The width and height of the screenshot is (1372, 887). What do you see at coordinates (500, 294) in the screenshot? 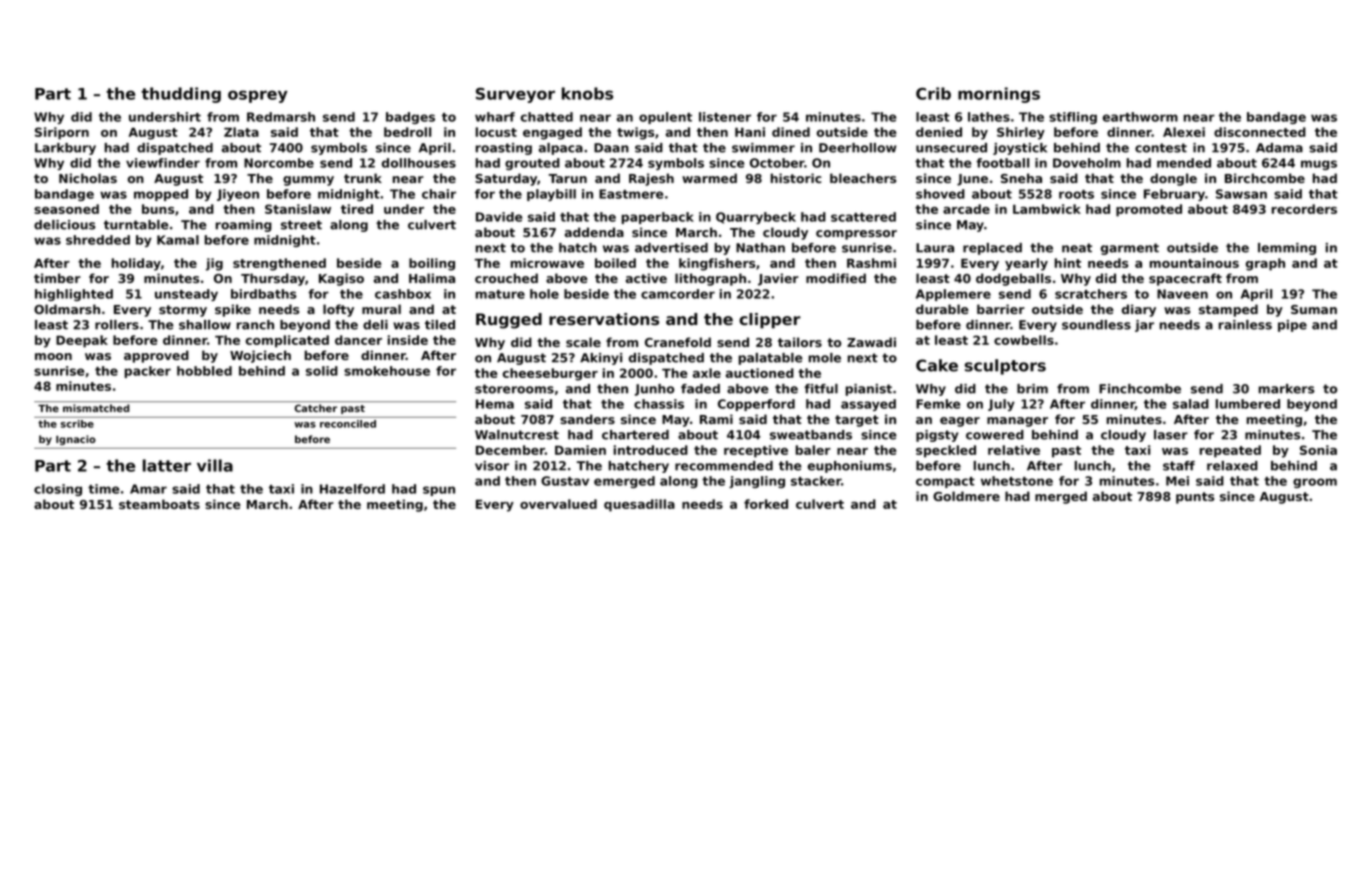
I see `mature` at bounding box center [500, 294].
